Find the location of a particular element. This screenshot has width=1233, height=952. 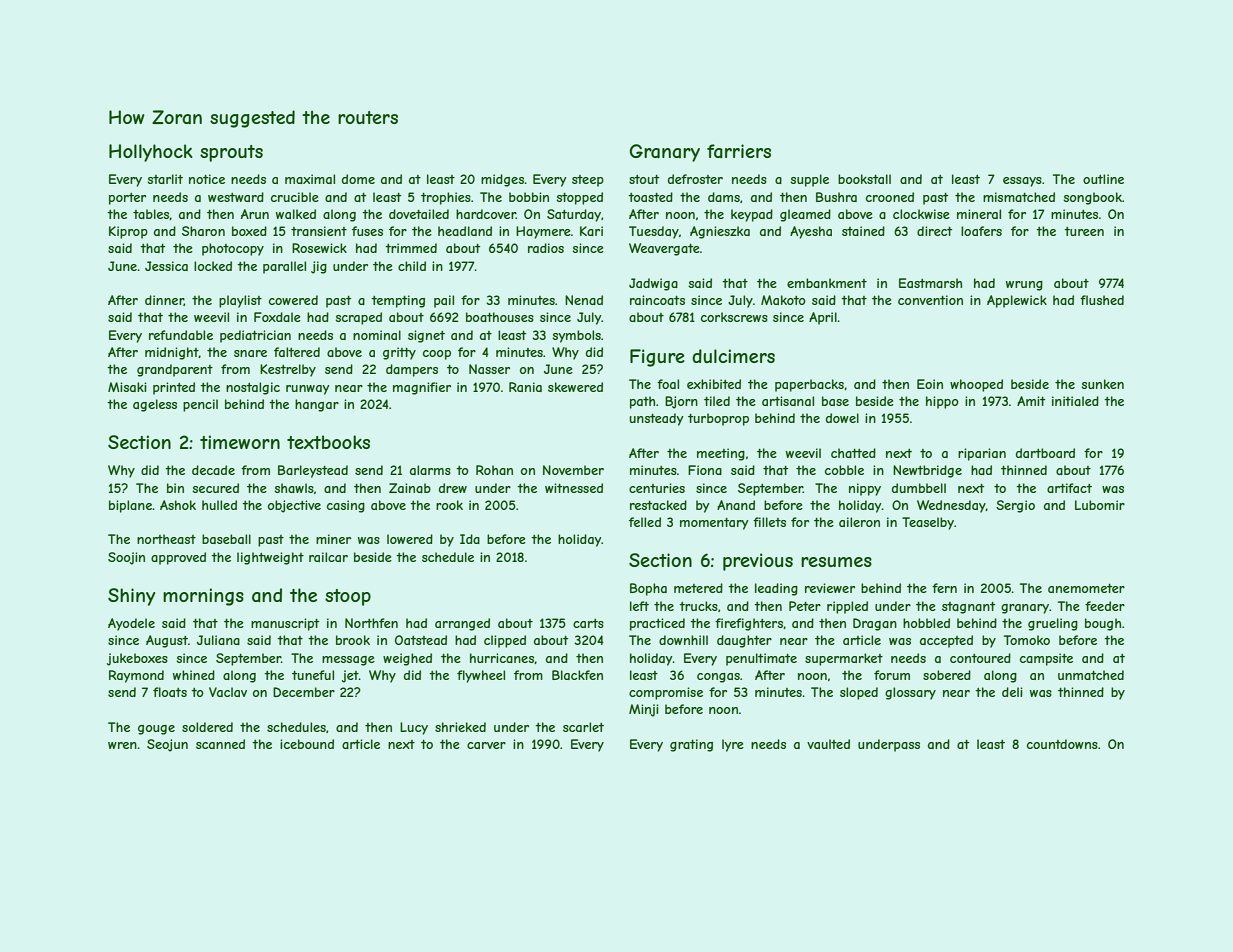

alarms is located at coordinates (430, 470).
